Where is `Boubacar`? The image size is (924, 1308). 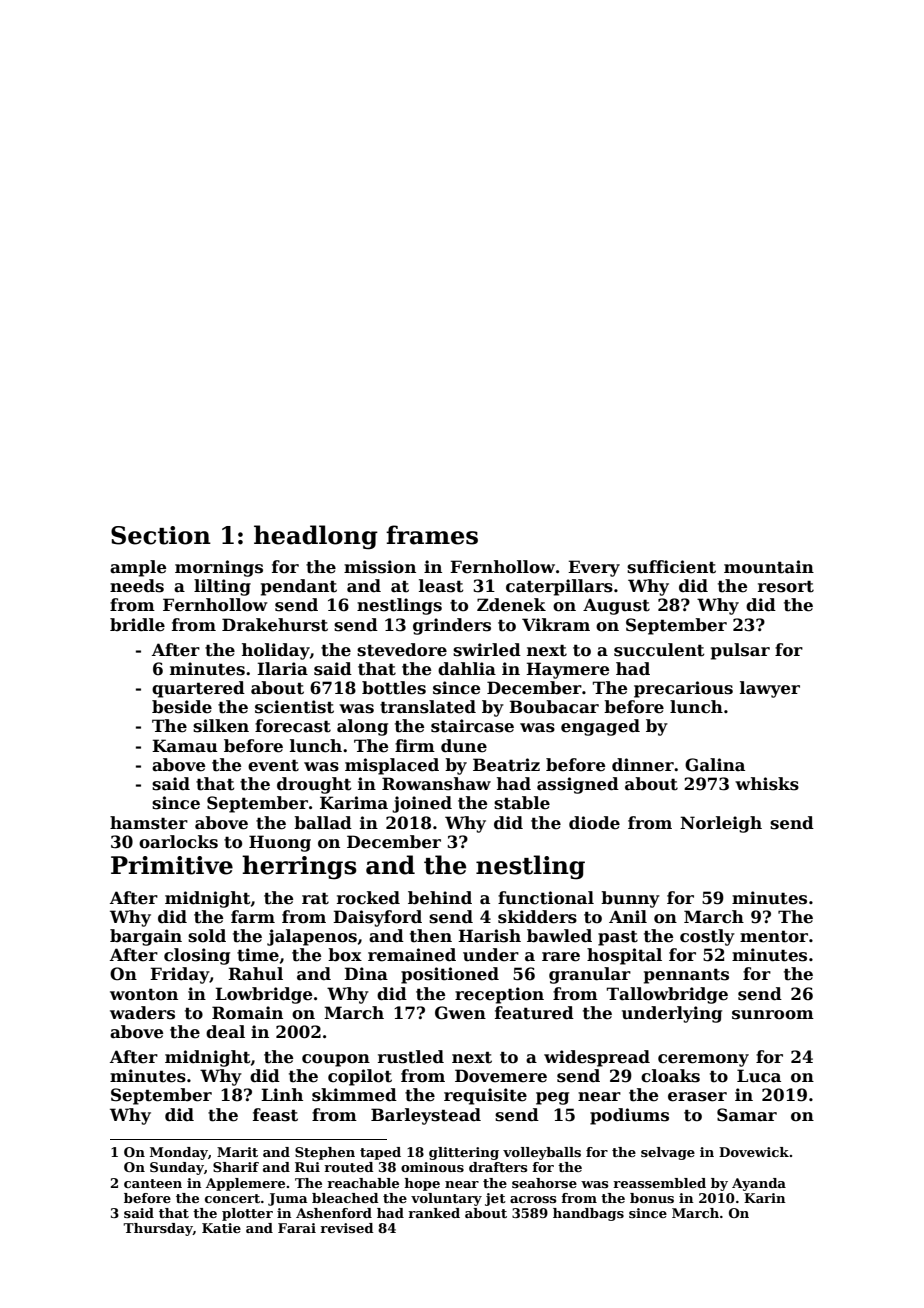
Boubacar is located at coordinates (554, 707).
